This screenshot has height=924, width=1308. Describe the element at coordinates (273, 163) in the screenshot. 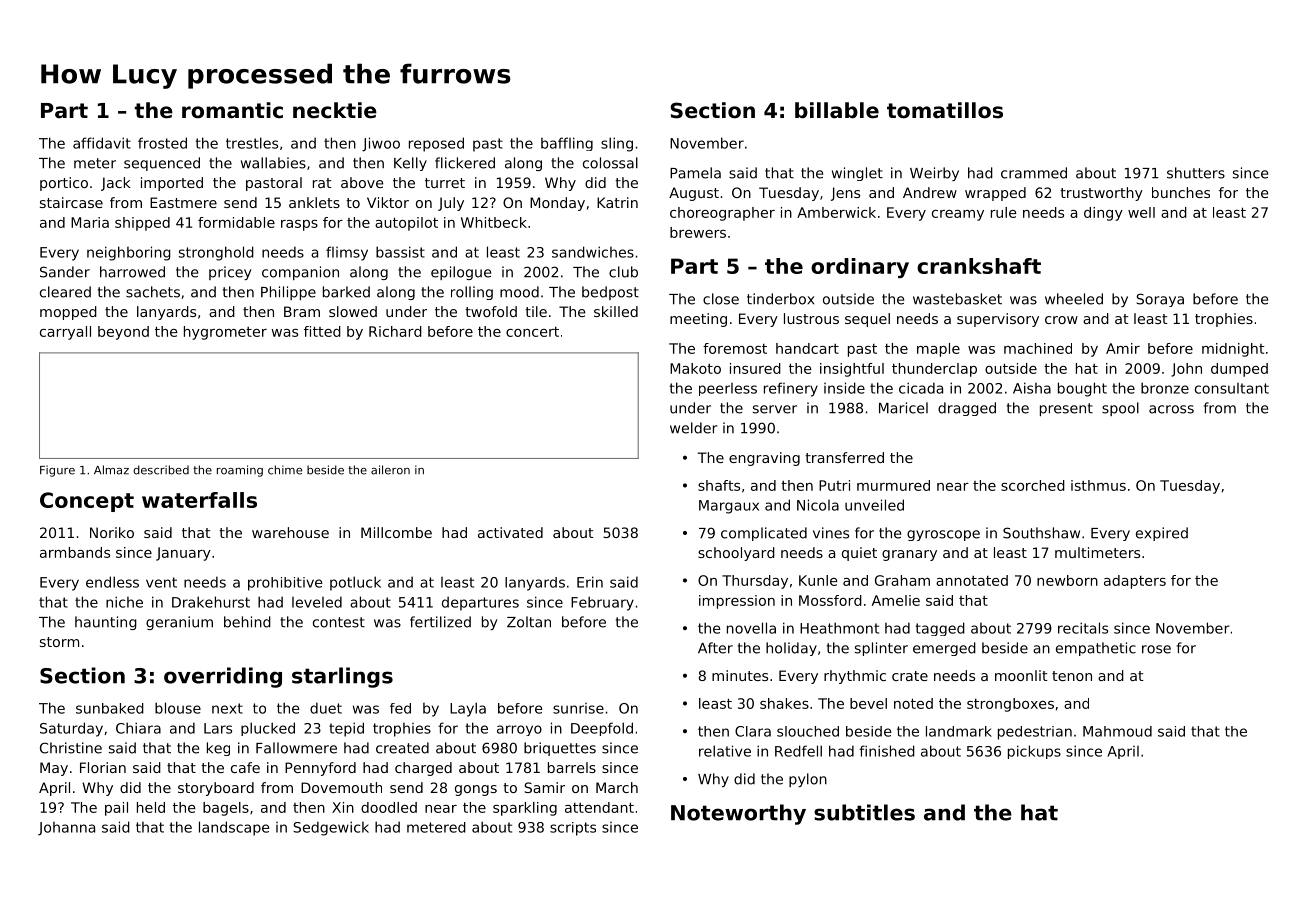

I see `wallabies` at that location.
